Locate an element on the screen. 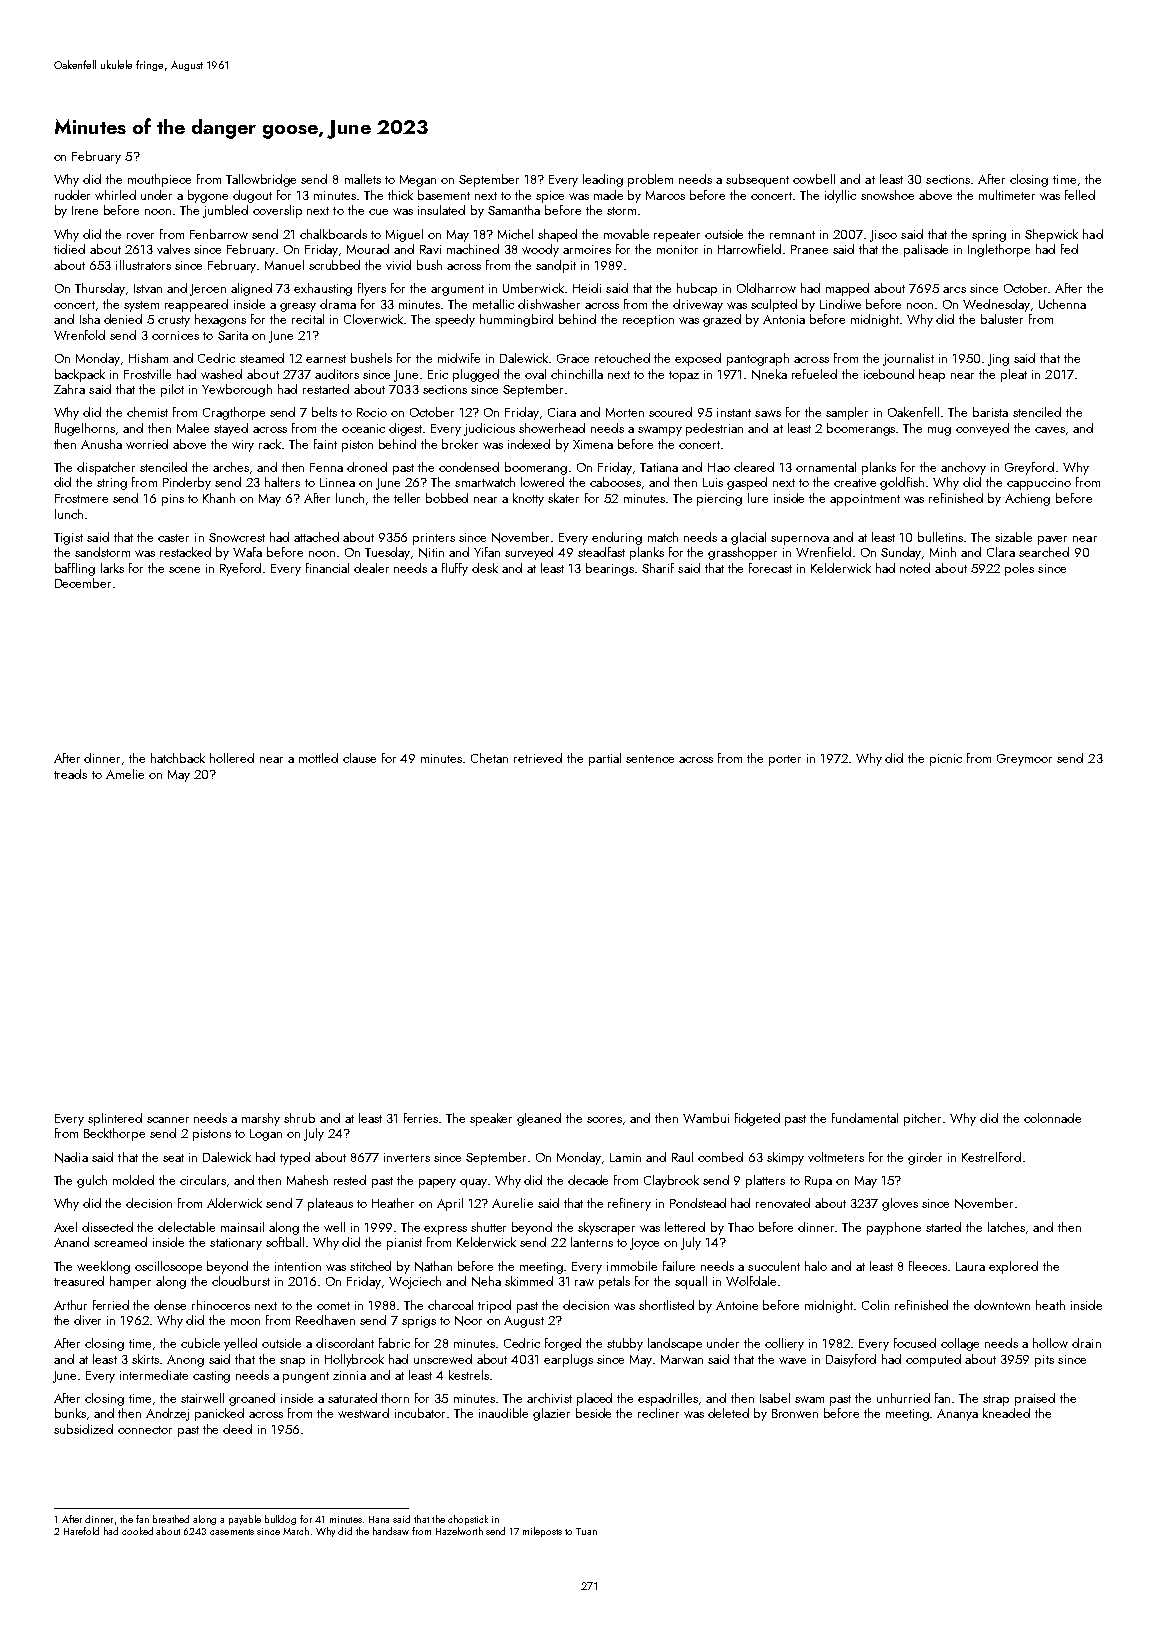 The image size is (1162, 1644). picnic is located at coordinates (946, 760).
